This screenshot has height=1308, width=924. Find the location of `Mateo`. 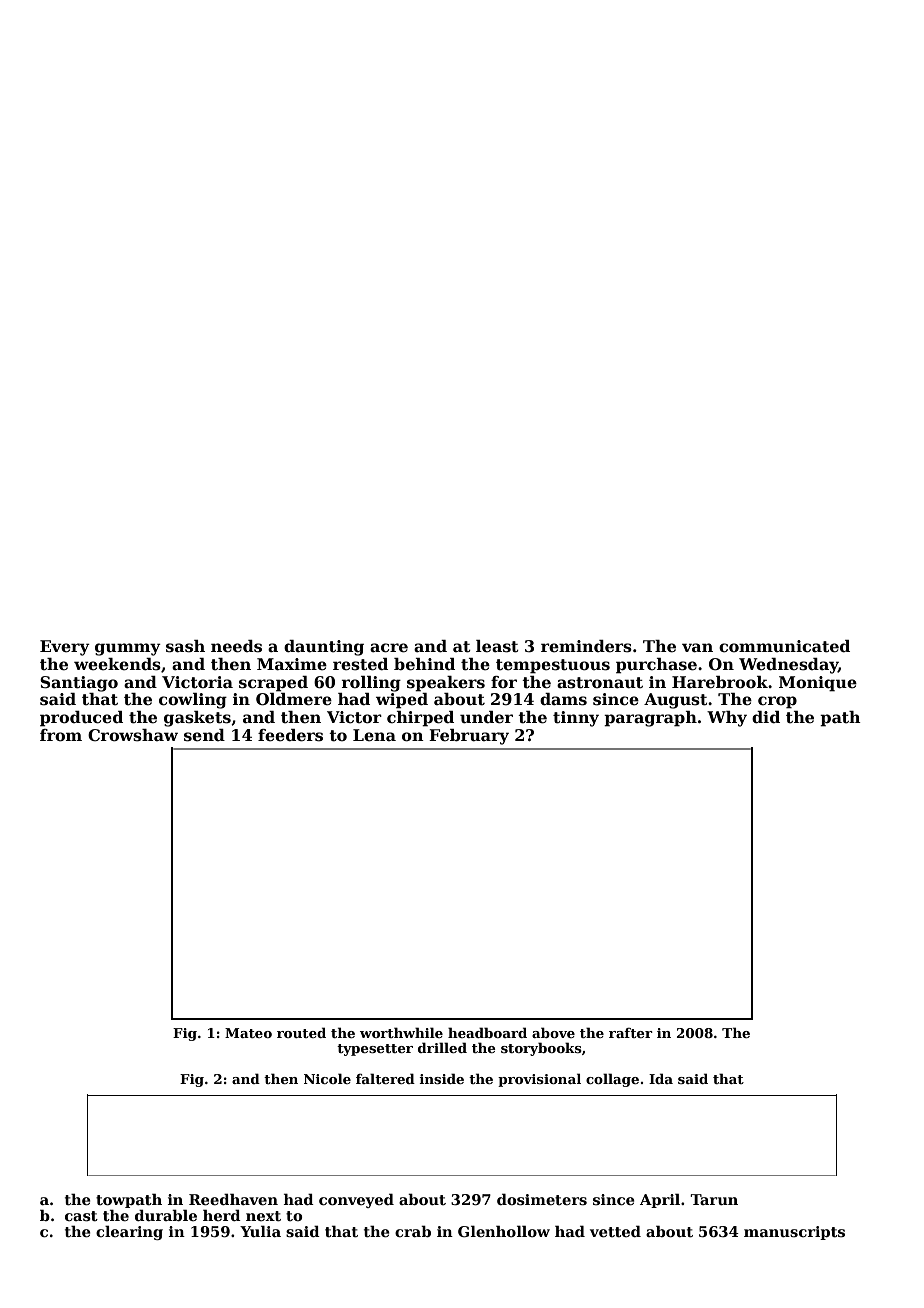

Mateo is located at coordinates (248, 1033).
